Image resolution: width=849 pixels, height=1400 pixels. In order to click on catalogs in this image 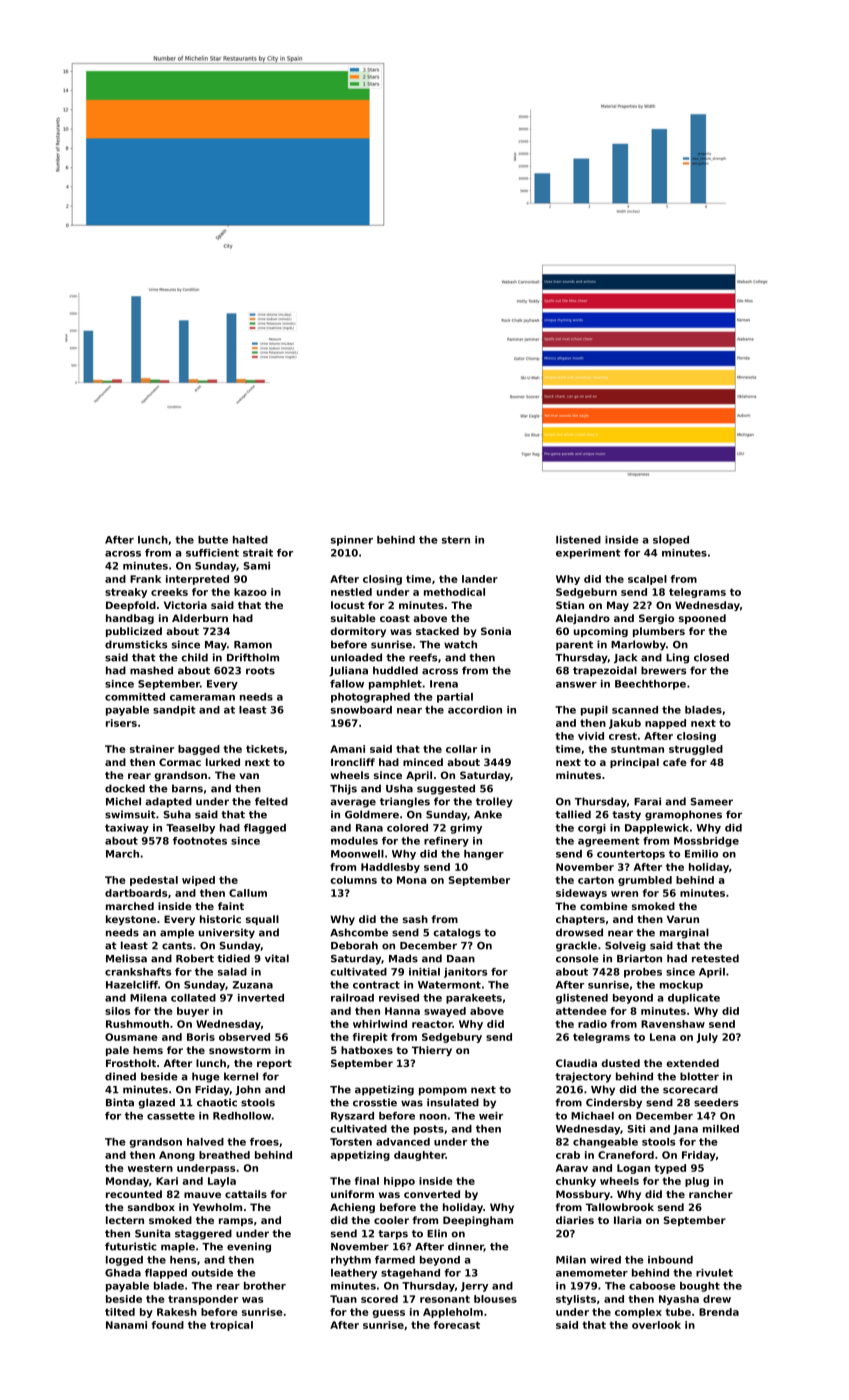, I will do `click(457, 933)`.
